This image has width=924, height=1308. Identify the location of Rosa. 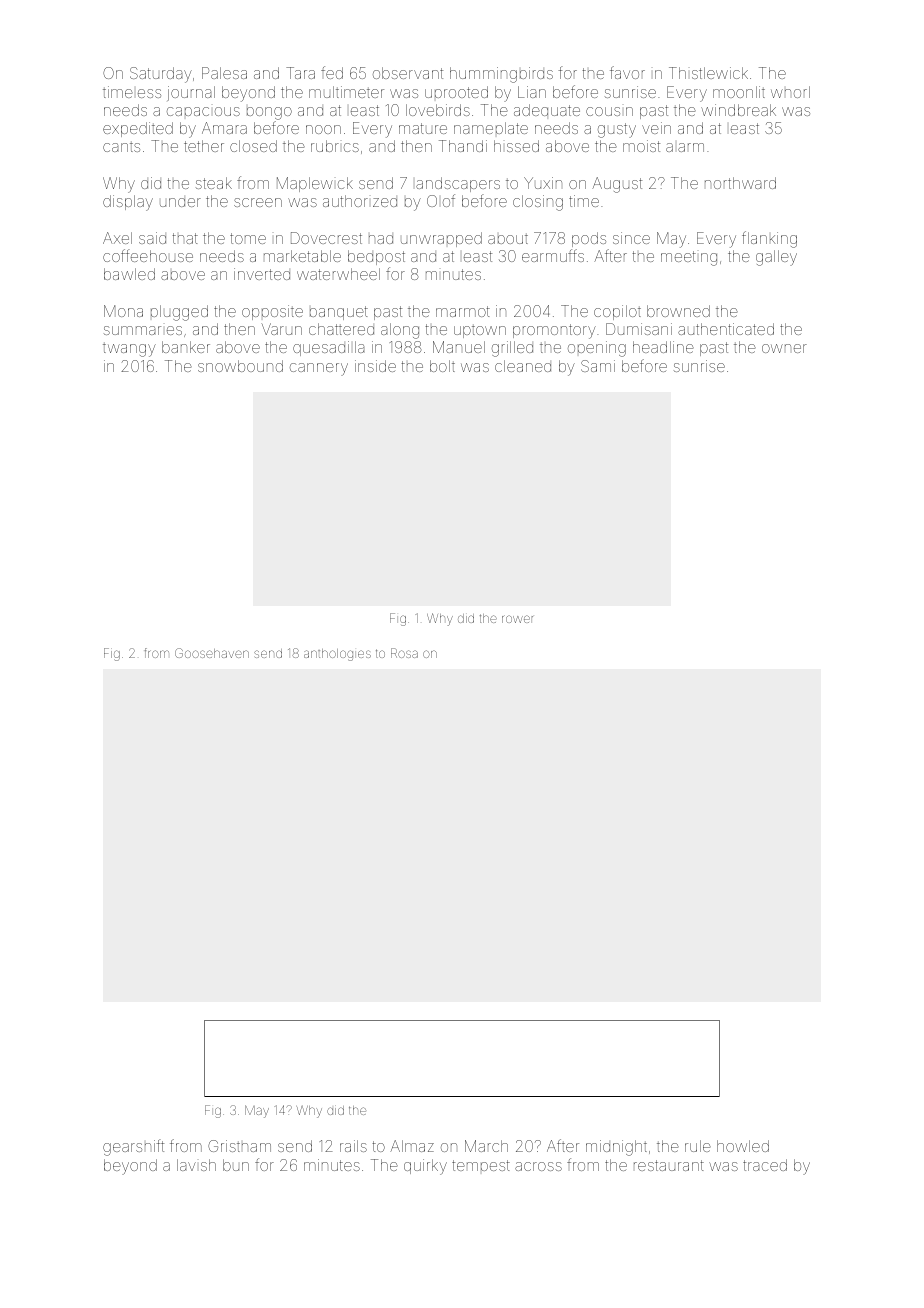
(404, 653).
